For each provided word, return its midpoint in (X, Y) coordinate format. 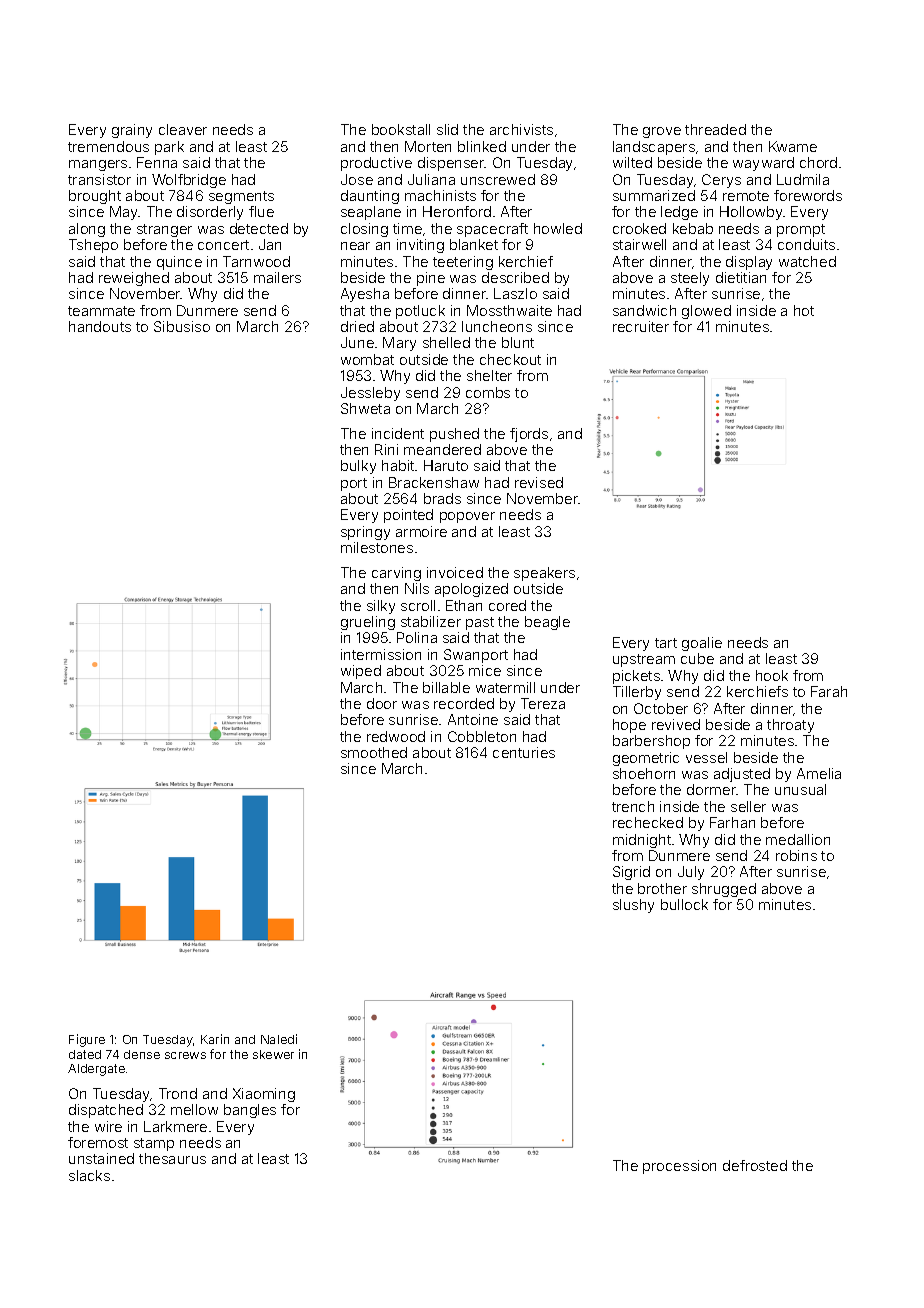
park (169, 148)
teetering (463, 263)
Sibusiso (182, 326)
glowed (706, 312)
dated (85, 1054)
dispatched (106, 1111)
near (355, 246)
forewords (808, 195)
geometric (646, 759)
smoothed (374, 752)
